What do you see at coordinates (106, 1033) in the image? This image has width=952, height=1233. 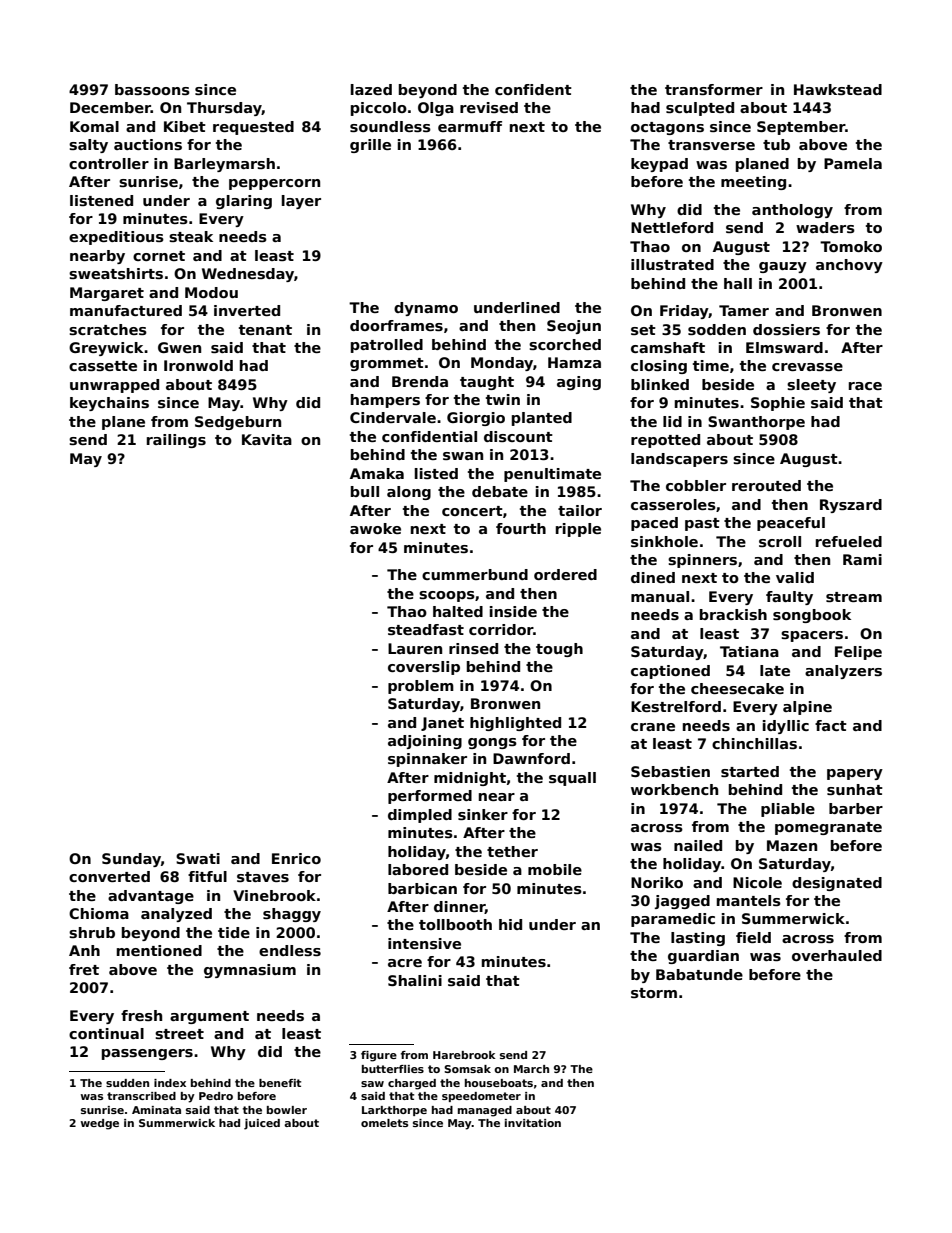 I see `continual` at bounding box center [106, 1033].
